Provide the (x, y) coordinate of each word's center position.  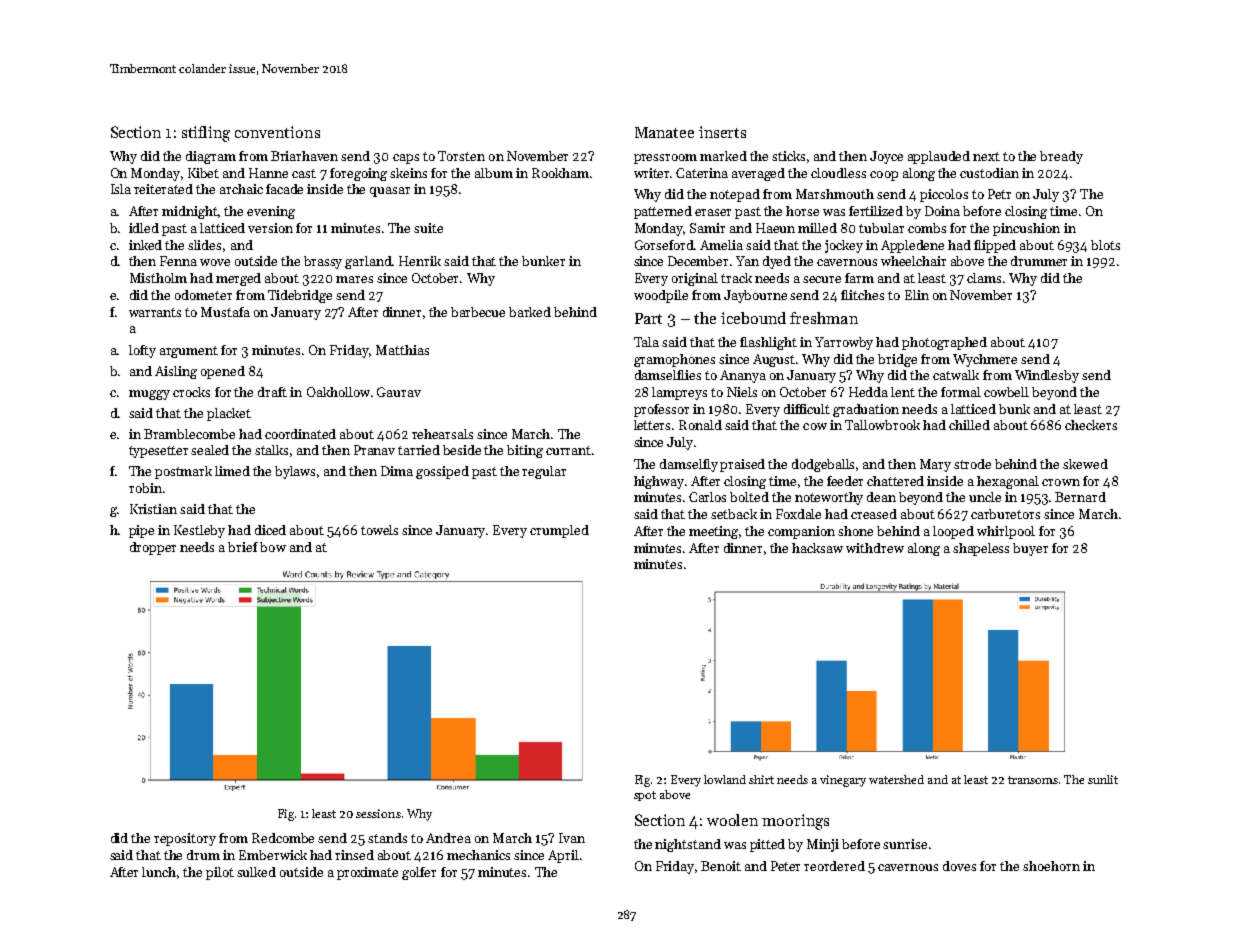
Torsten (461, 156)
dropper (153, 548)
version (270, 228)
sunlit (1103, 779)
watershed (896, 779)
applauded (939, 157)
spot (645, 796)
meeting (713, 532)
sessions (378, 813)
